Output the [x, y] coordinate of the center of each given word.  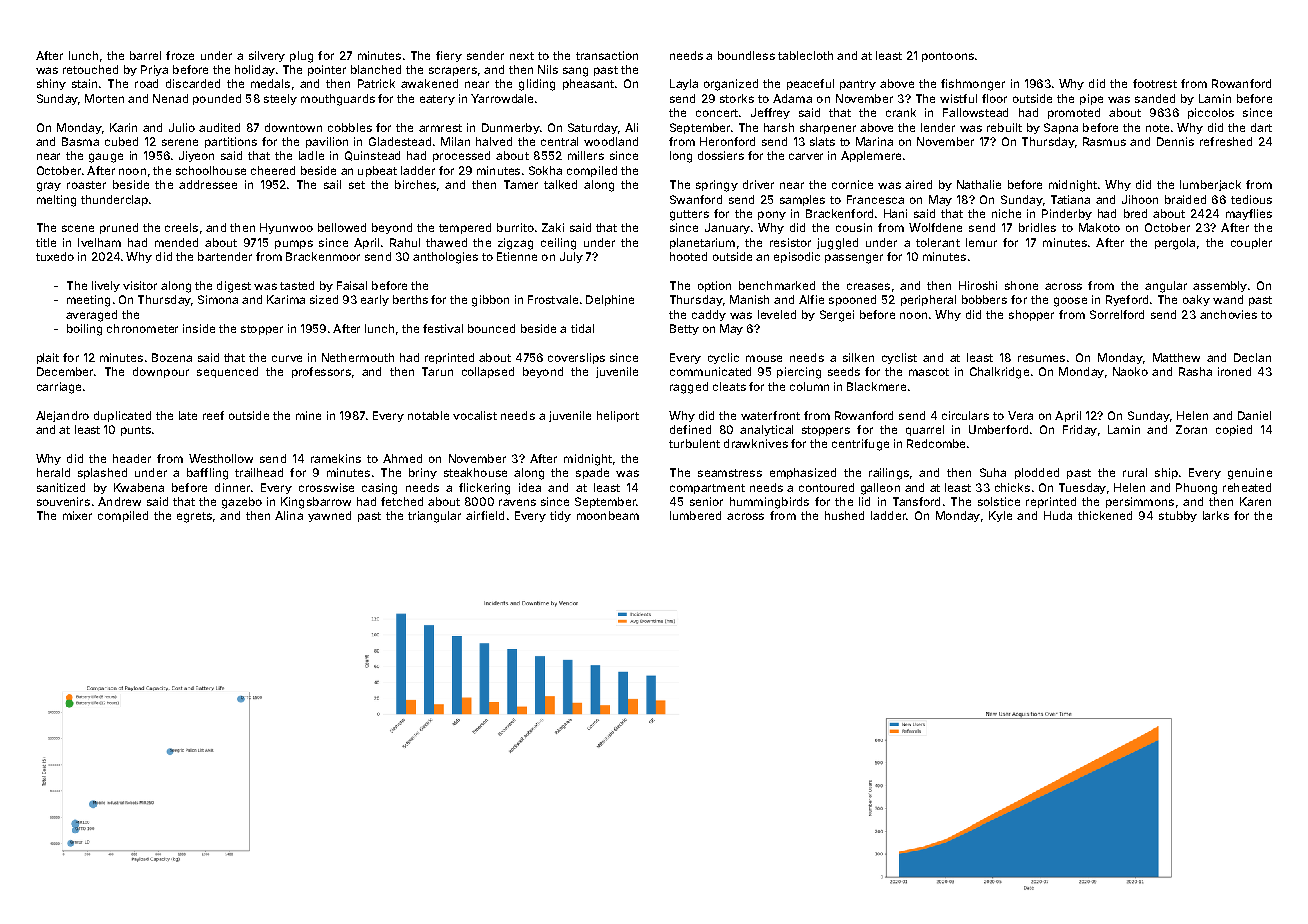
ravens [517, 502]
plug [301, 57]
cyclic [723, 358]
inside [199, 328]
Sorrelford [1117, 314]
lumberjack [1210, 185]
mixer [77, 515]
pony [772, 215]
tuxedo [55, 256]
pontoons [948, 57]
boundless [746, 55]
